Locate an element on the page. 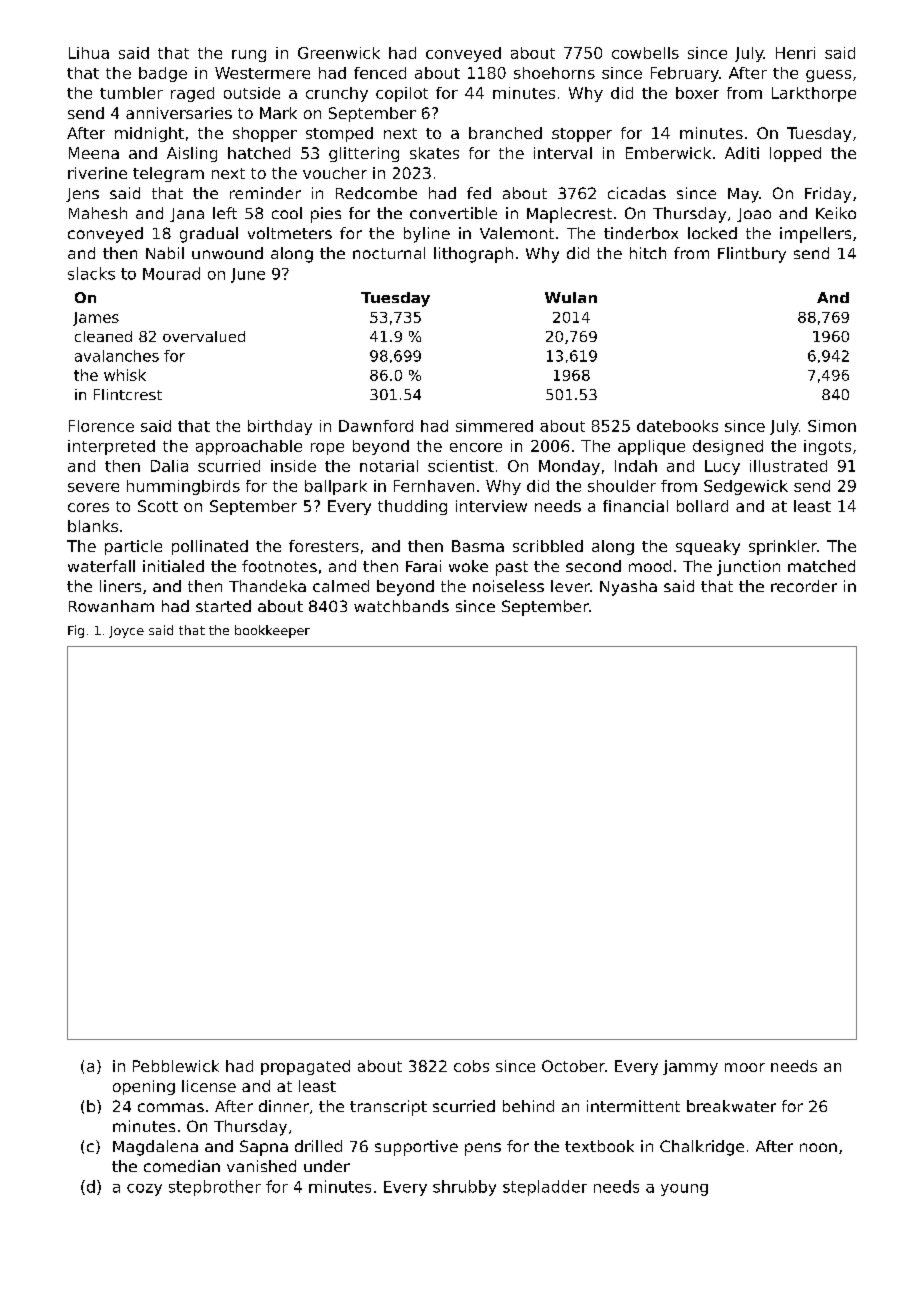  calmed is located at coordinates (341, 586).
